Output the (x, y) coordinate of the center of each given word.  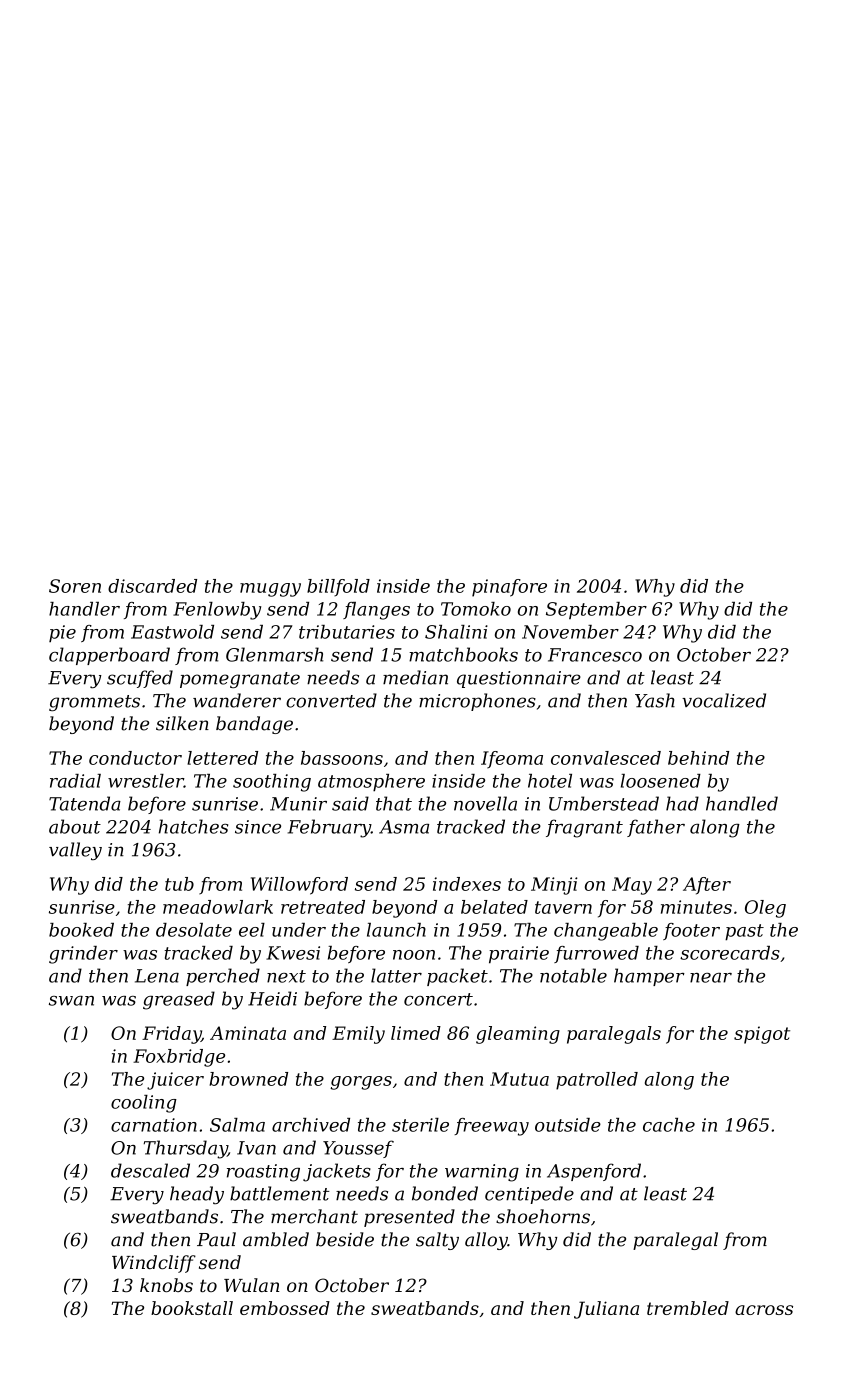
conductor (135, 758)
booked (81, 930)
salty (437, 1241)
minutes (696, 907)
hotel (550, 781)
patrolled (597, 1081)
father (656, 828)
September (596, 610)
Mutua (519, 1079)
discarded (152, 586)
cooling (144, 1104)
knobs (166, 1285)
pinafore (509, 588)
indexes (467, 884)
